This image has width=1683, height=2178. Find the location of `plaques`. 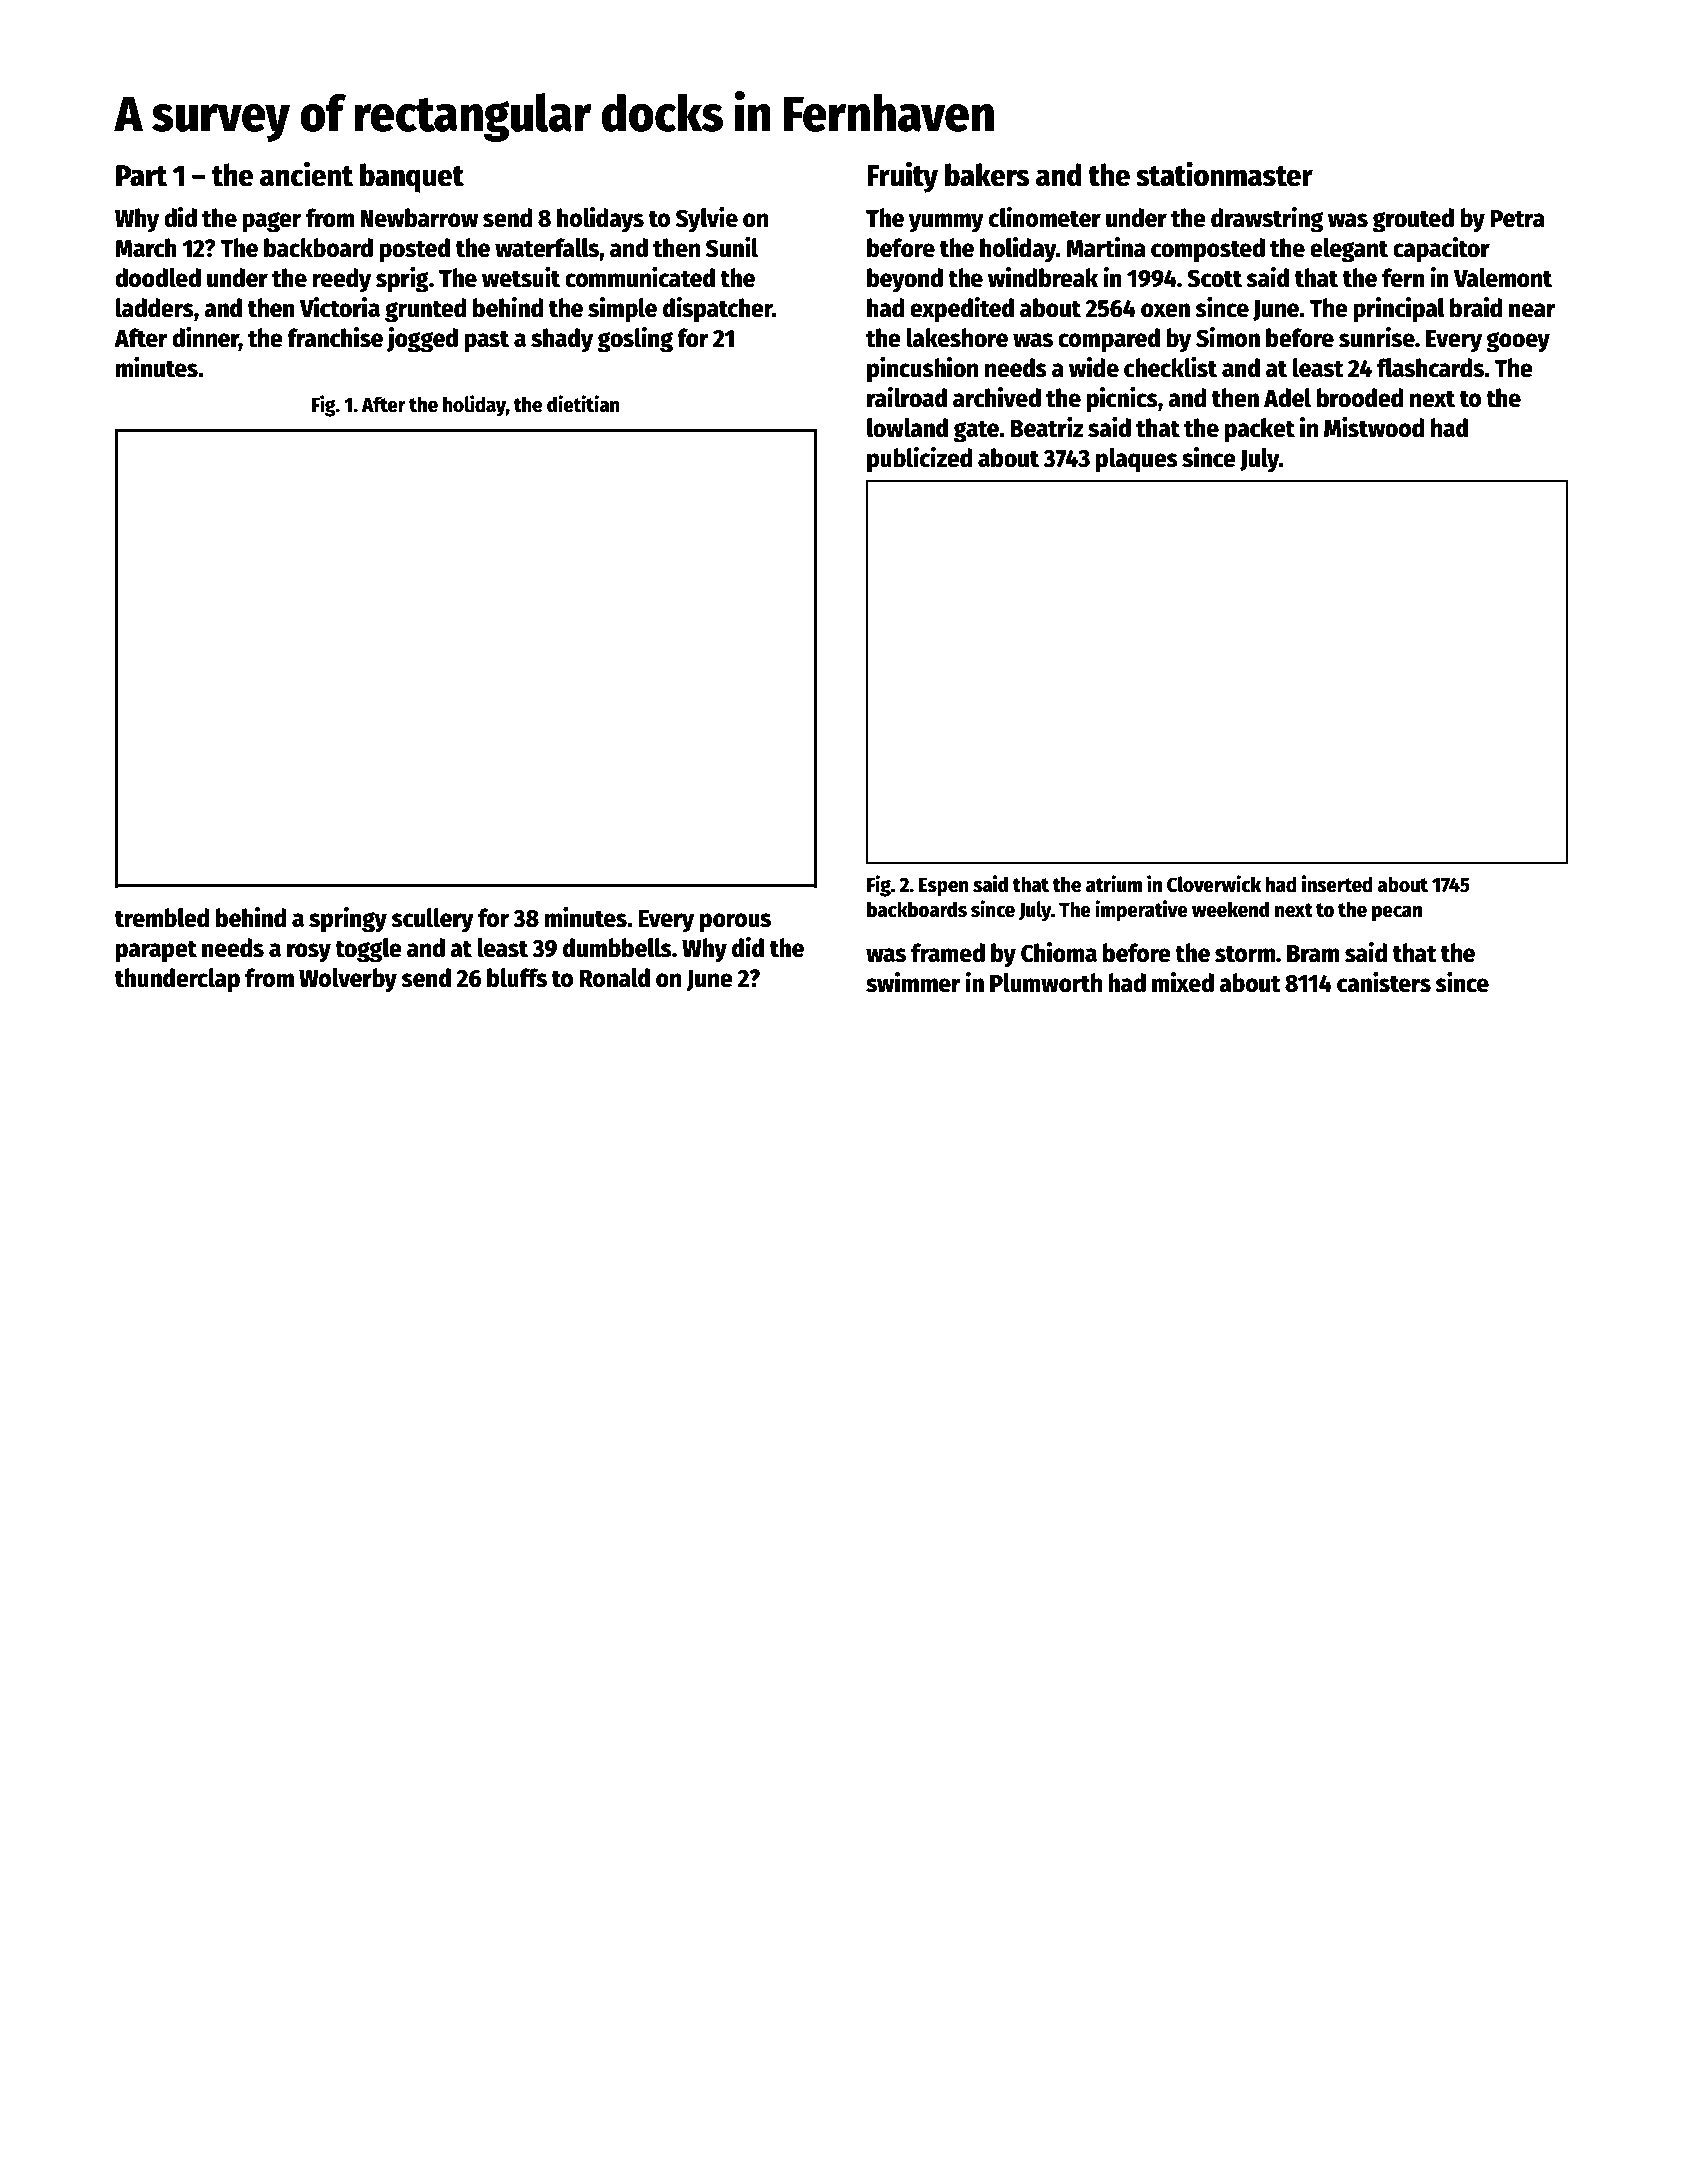

plaques is located at coordinates (1137, 460).
